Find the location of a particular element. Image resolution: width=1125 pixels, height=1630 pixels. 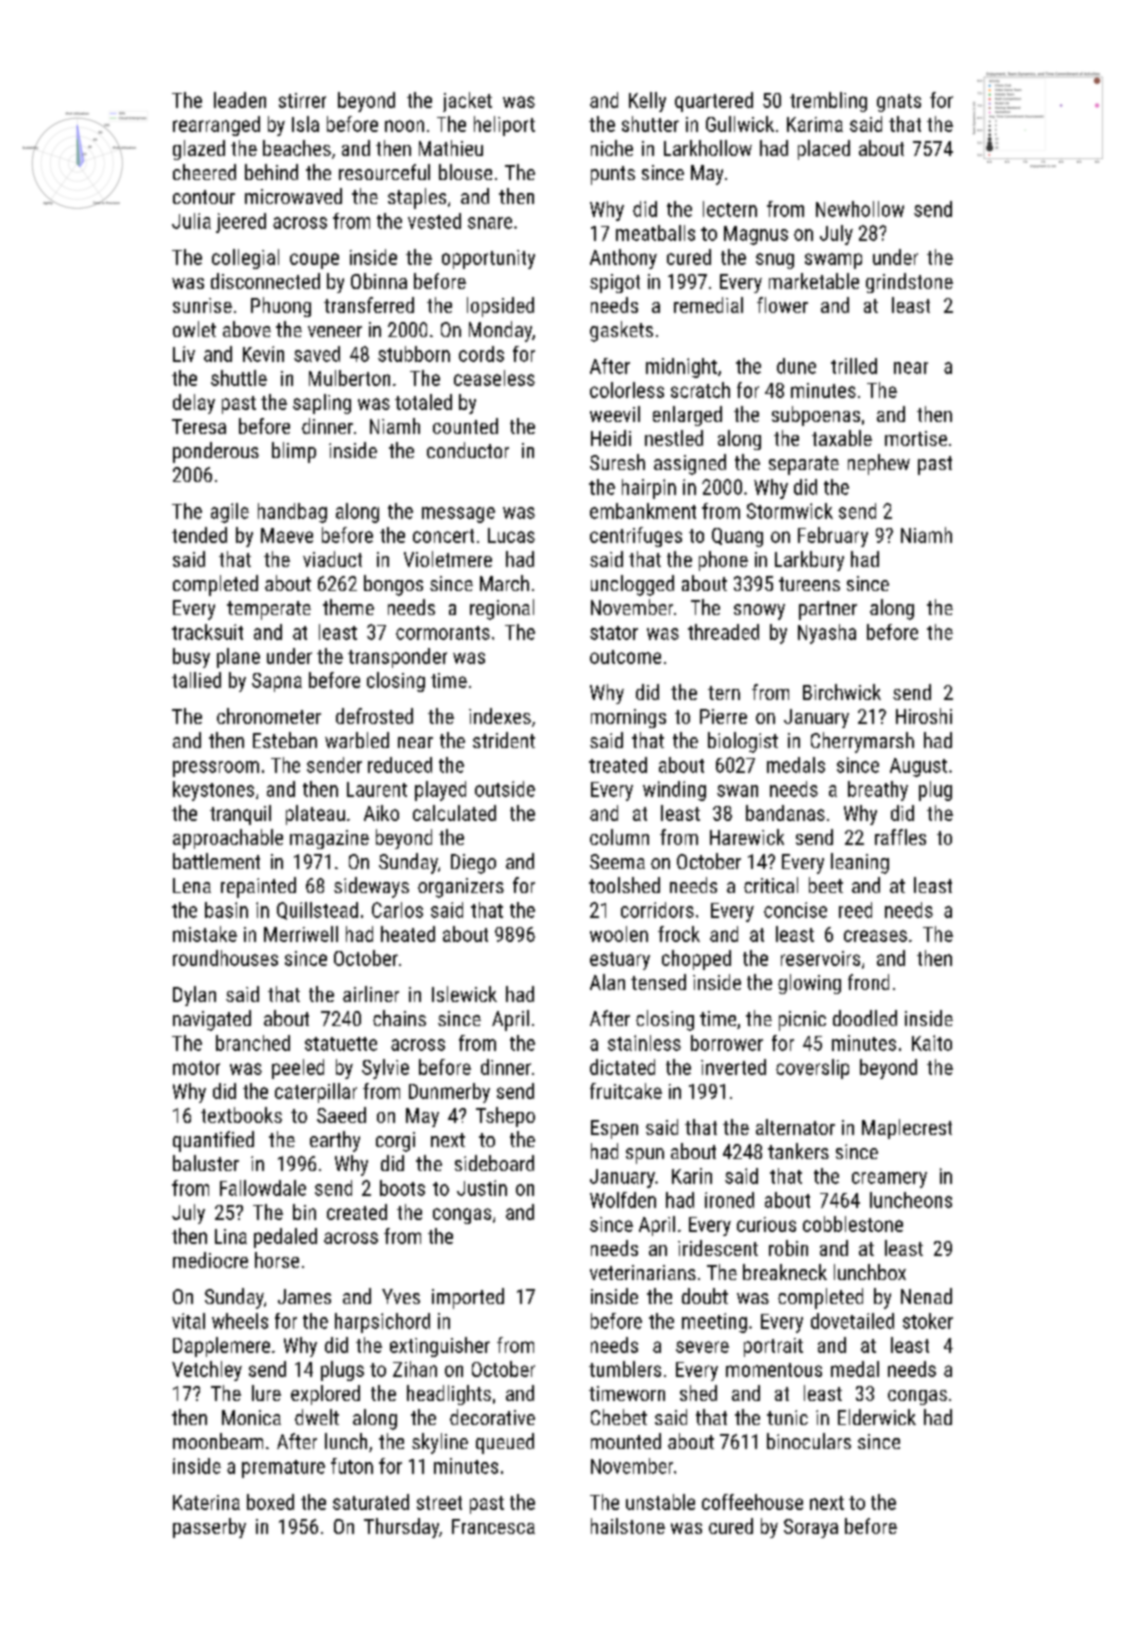

sideways is located at coordinates (371, 887).
